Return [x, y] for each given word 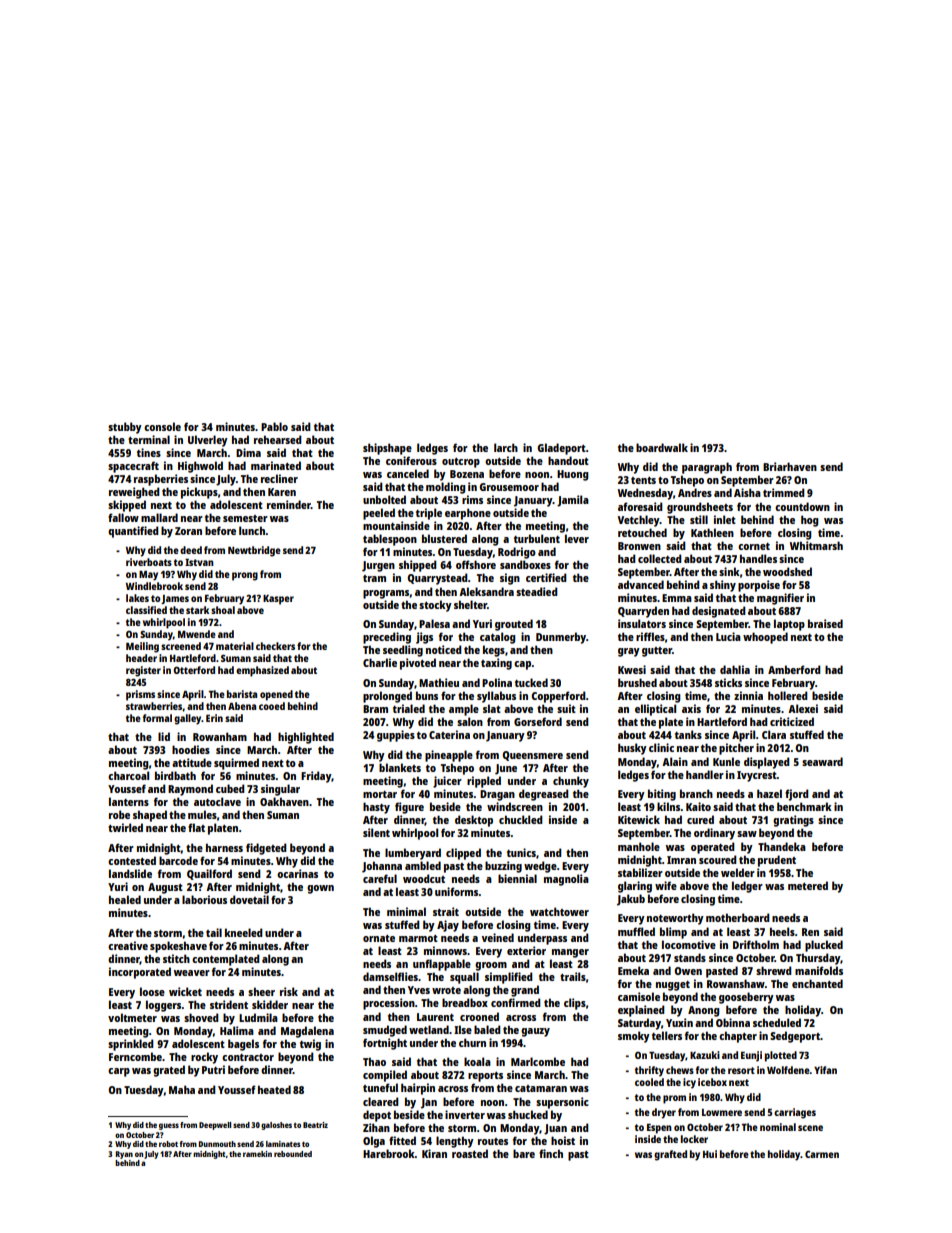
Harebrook [389, 1153]
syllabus [496, 697]
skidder [270, 1004]
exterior [526, 950]
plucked [824, 946]
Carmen [822, 1154]
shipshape [387, 449]
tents [643, 480]
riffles [650, 636]
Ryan [124, 1155]
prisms [140, 695]
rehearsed [278, 439]
